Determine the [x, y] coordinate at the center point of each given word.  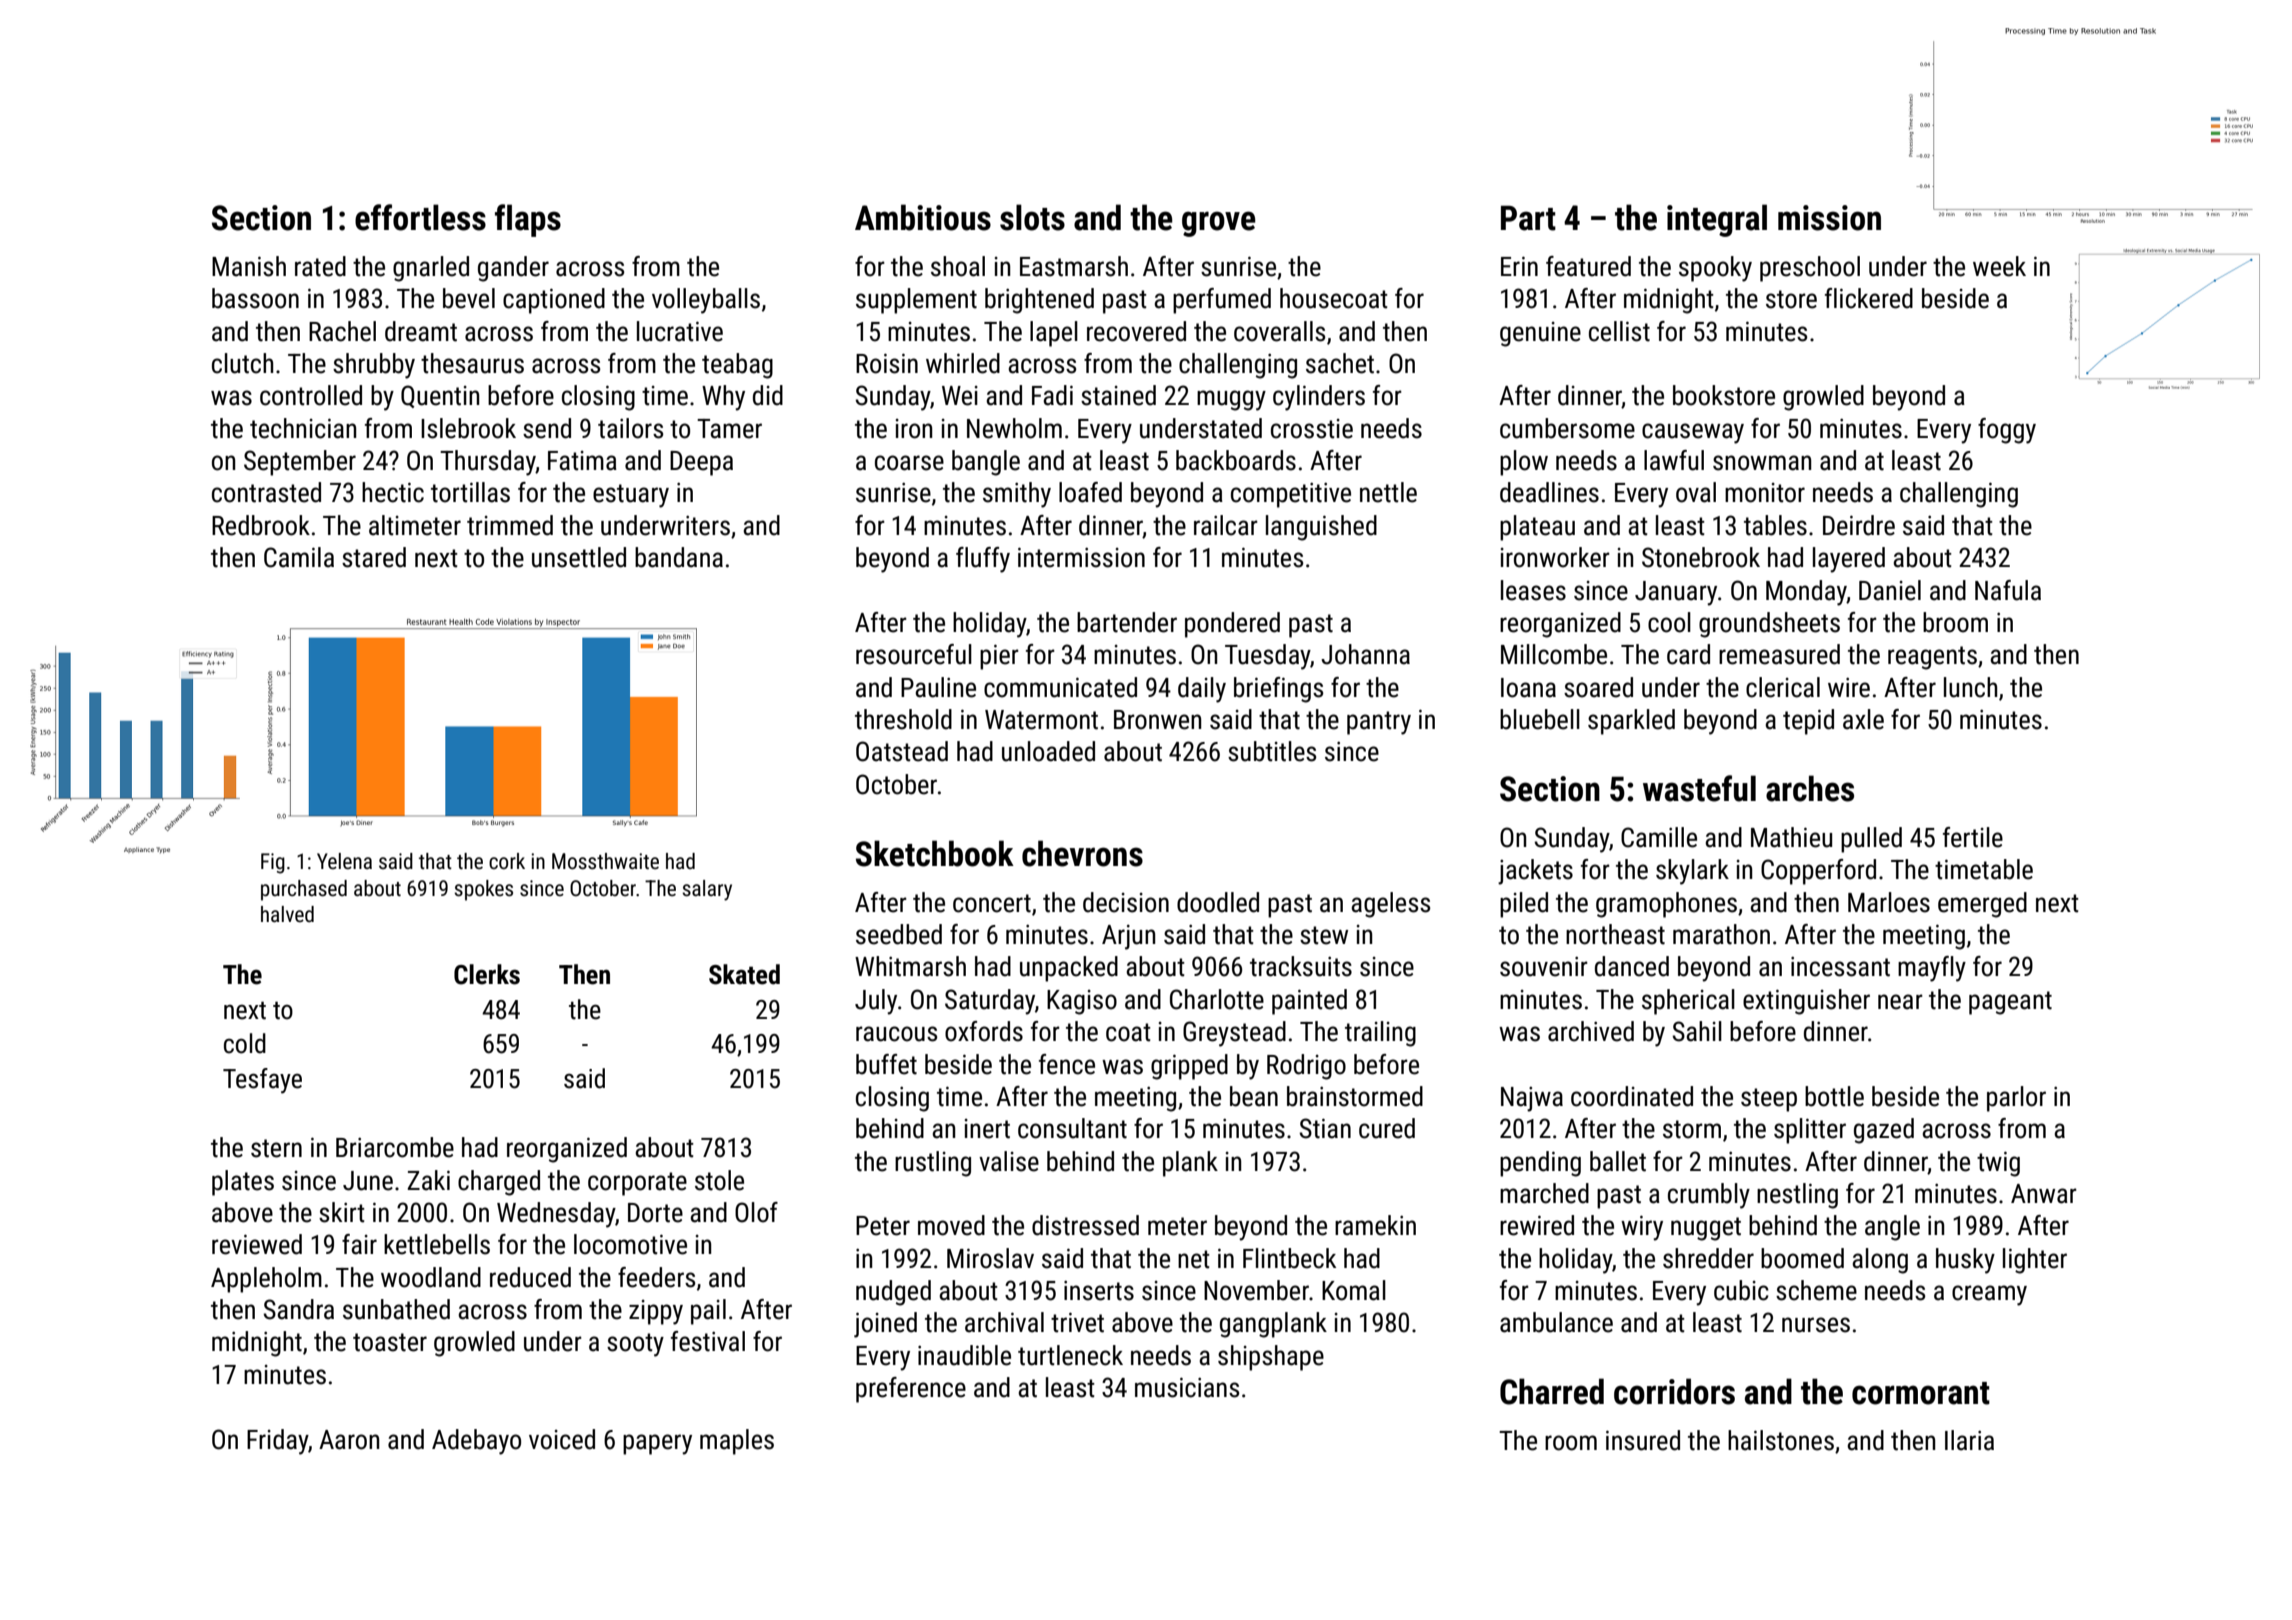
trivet [1077, 1322]
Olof [756, 1212]
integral [1717, 220]
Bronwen [1157, 720]
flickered [1869, 298]
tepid [1808, 722]
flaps [528, 220]
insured [1643, 1440]
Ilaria [1969, 1440]
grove [1219, 224]
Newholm [1014, 428]
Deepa [701, 463]
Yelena [344, 861]
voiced [562, 1439]
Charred [1552, 1391]
